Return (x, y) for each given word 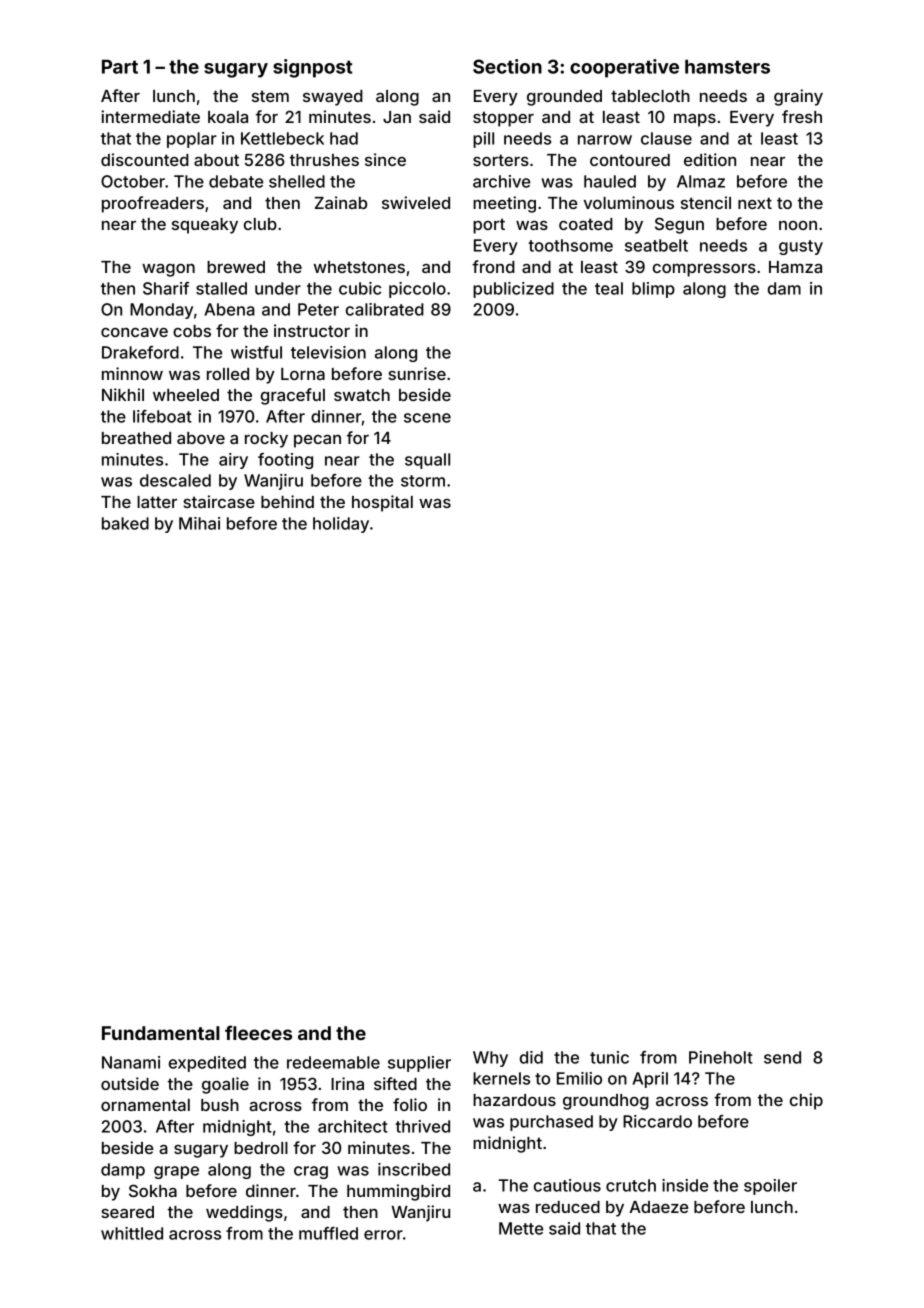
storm (423, 481)
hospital (382, 503)
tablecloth (650, 96)
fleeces (258, 1032)
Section (507, 66)
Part (120, 66)
